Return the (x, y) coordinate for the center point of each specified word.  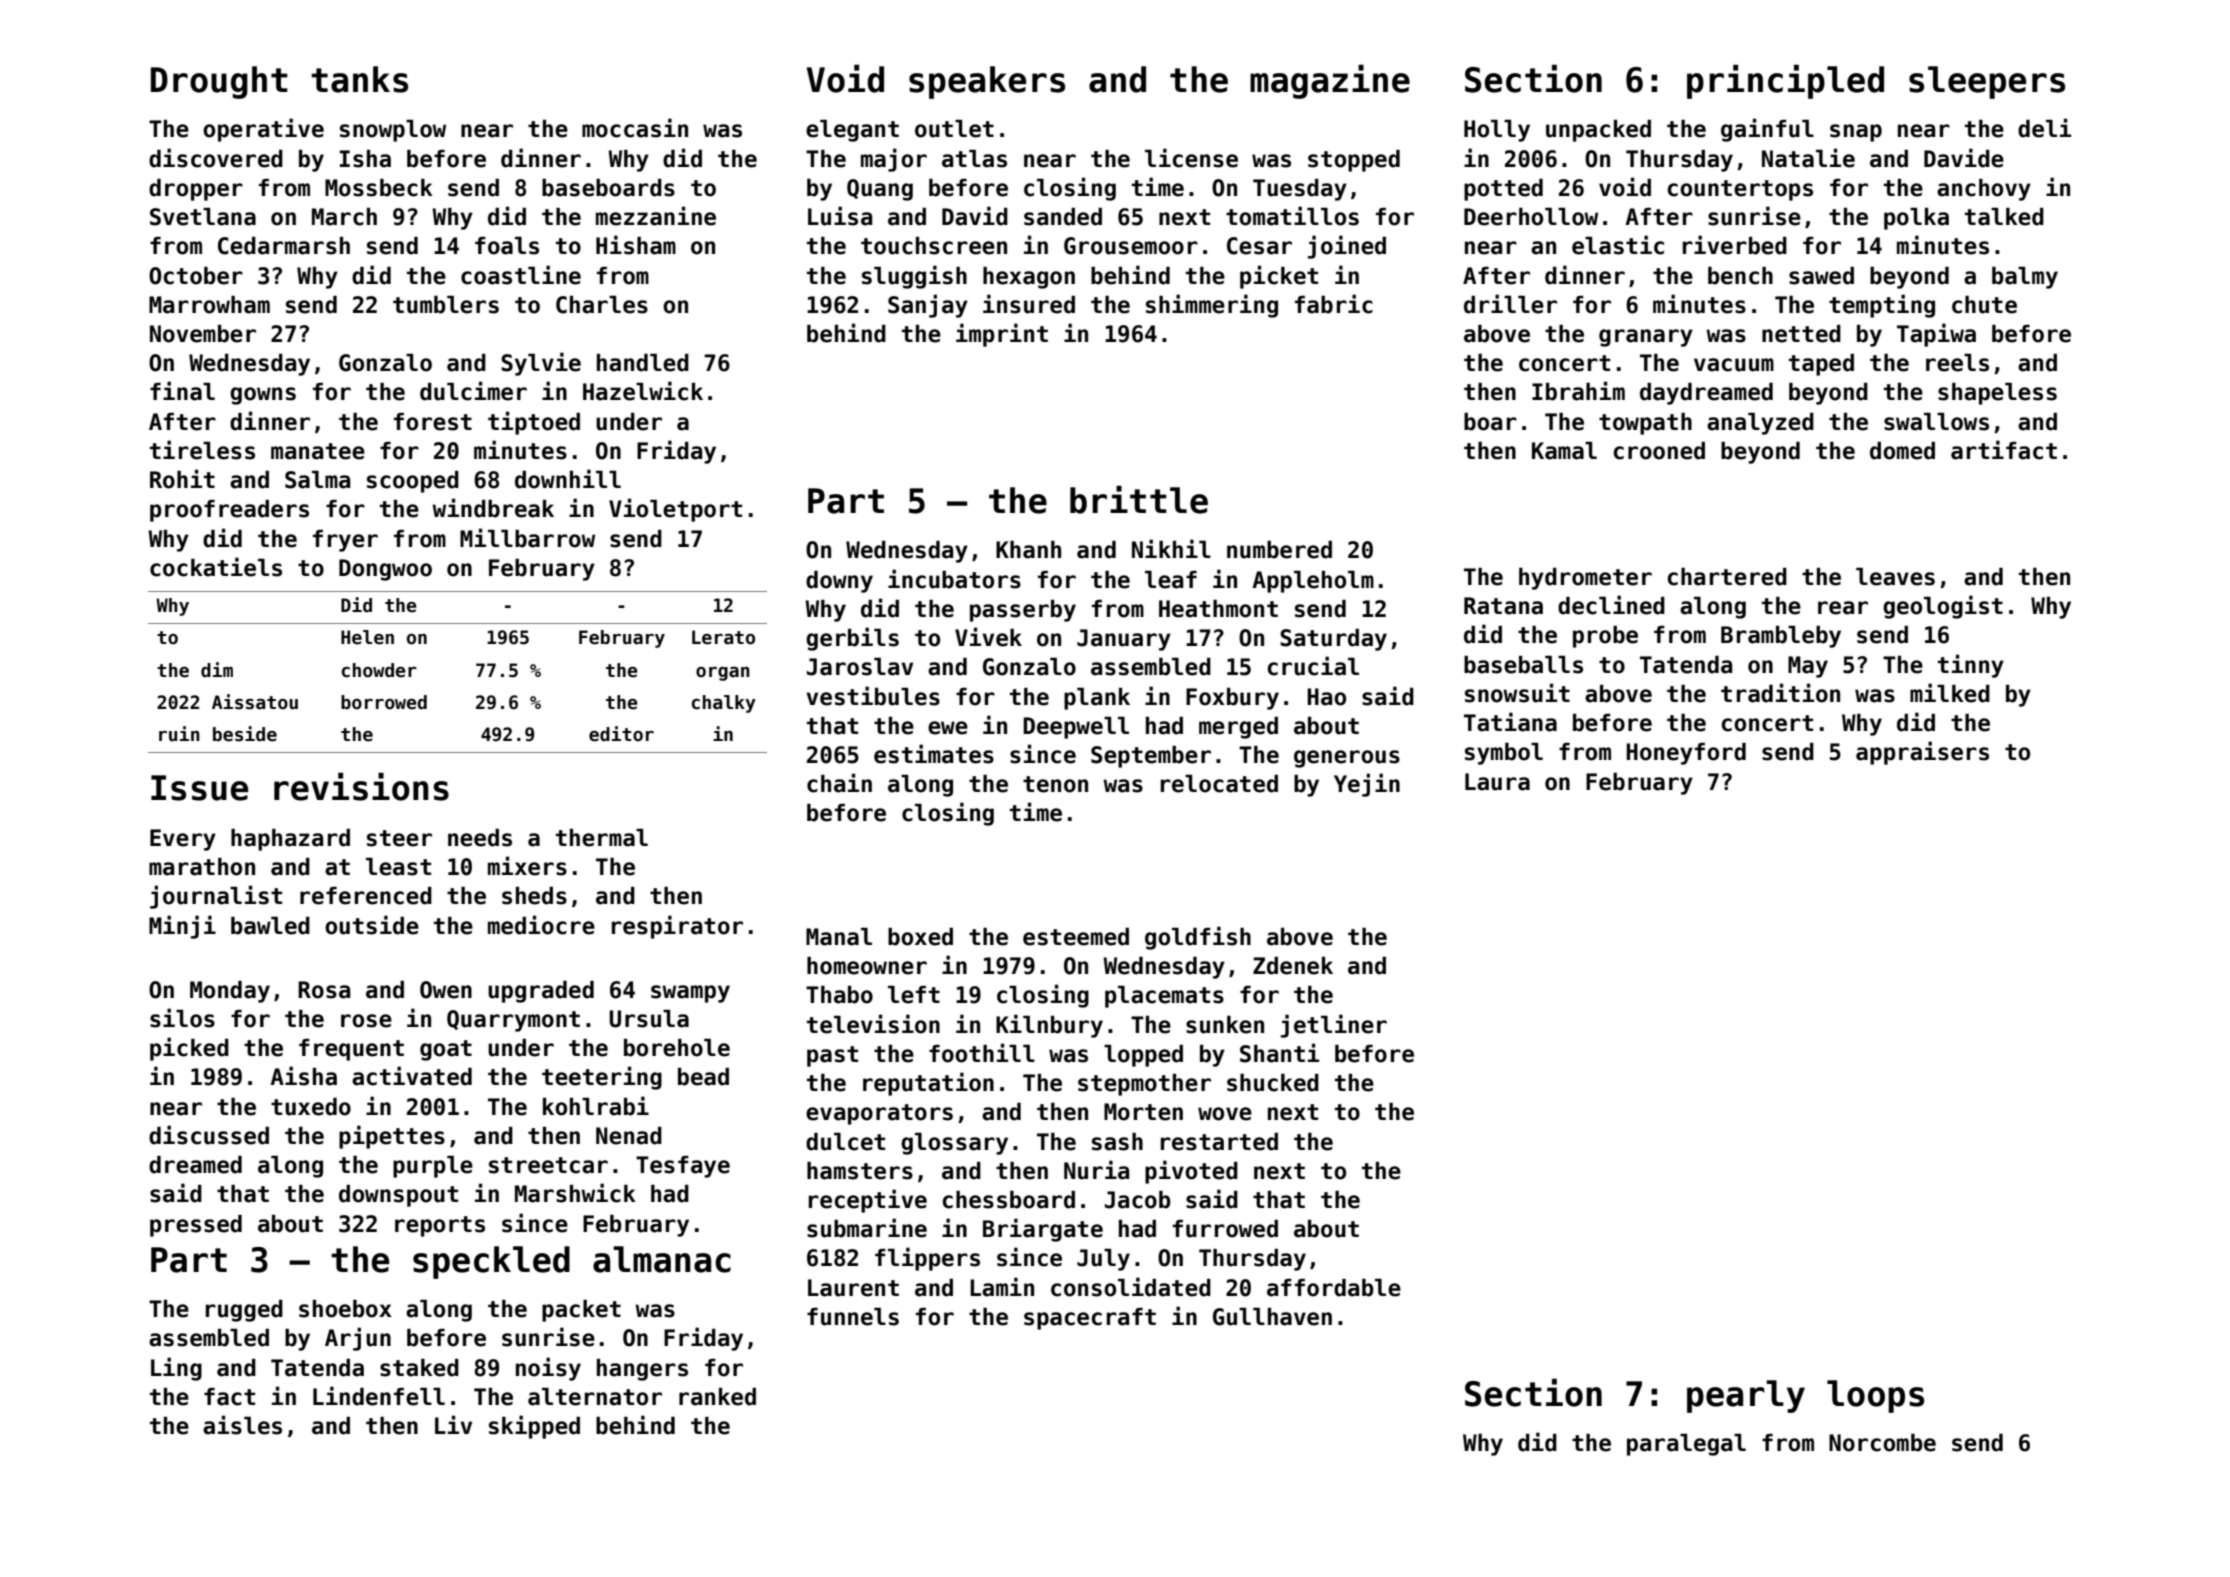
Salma (317, 480)
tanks (359, 79)
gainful (1767, 130)
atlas (974, 159)
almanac (662, 1259)
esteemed (1076, 937)
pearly (1746, 1396)
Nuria (1096, 1170)
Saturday (1333, 640)
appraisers (1922, 753)
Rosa (324, 990)
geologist (1943, 607)
